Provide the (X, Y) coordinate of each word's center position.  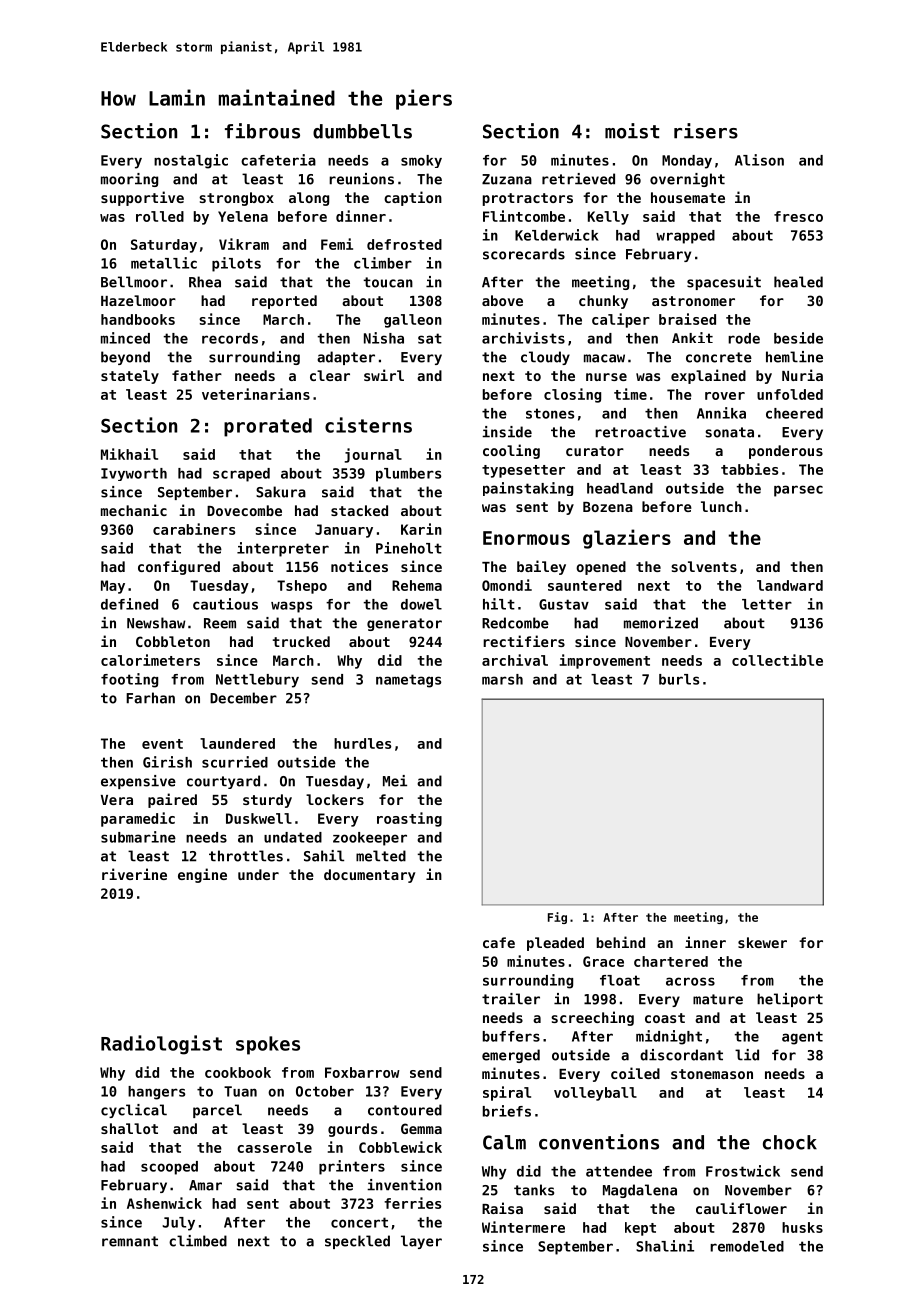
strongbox (236, 199)
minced (125, 338)
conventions (599, 1142)
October (325, 1091)
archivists (523, 338)
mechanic (134, 510)
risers (706, 131)
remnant (130, 1241)
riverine (134, 874)
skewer (762, 942)
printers (352, 1167)
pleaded (555, 944)
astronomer (693, 301)
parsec (798, 491)
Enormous (526, 538)
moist (632, 131)
